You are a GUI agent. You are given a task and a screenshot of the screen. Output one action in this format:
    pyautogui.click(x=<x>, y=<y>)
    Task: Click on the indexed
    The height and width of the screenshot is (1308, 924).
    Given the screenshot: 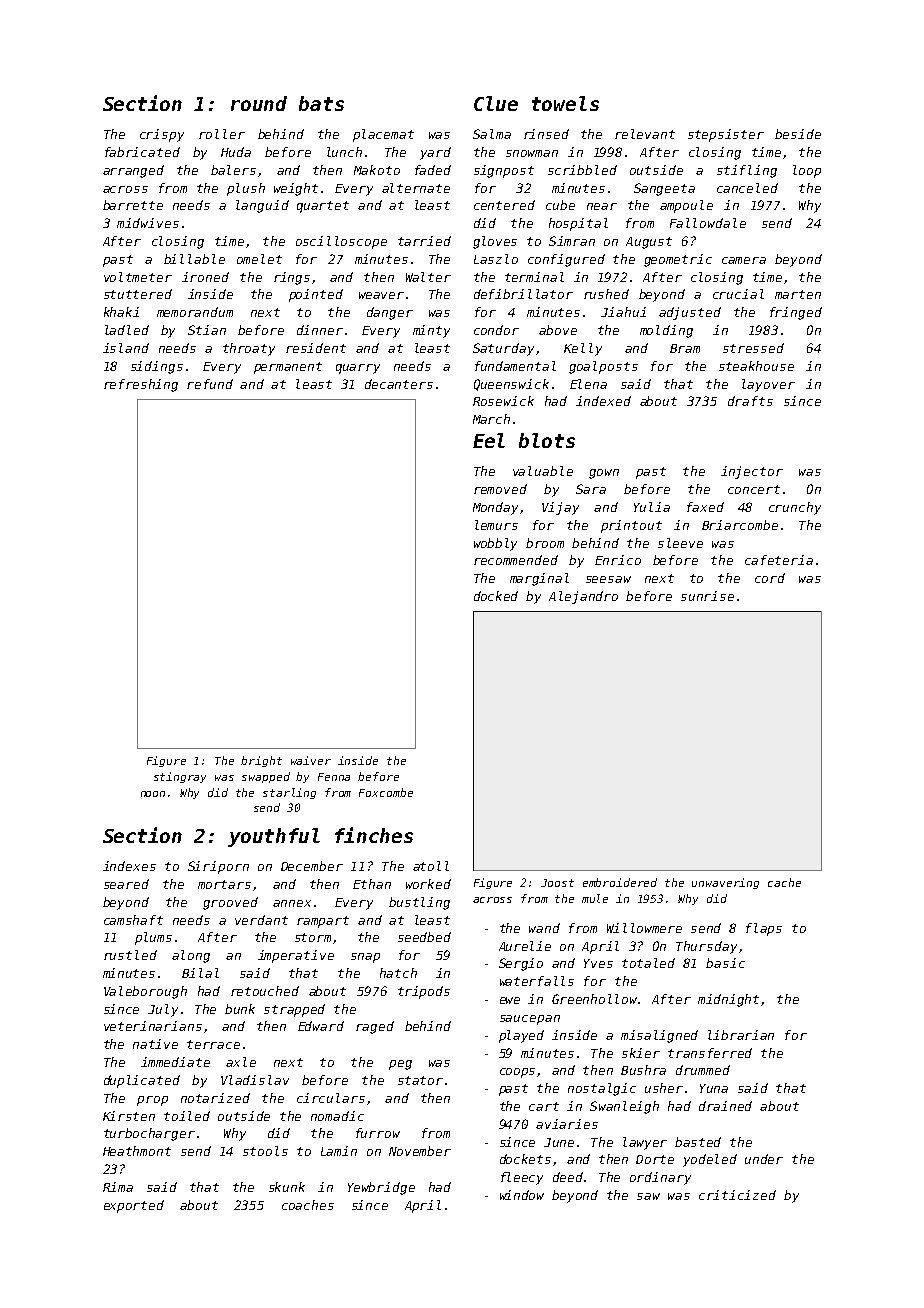 What is the action you would take?
    pyautogui.click(x=603, y=401)
